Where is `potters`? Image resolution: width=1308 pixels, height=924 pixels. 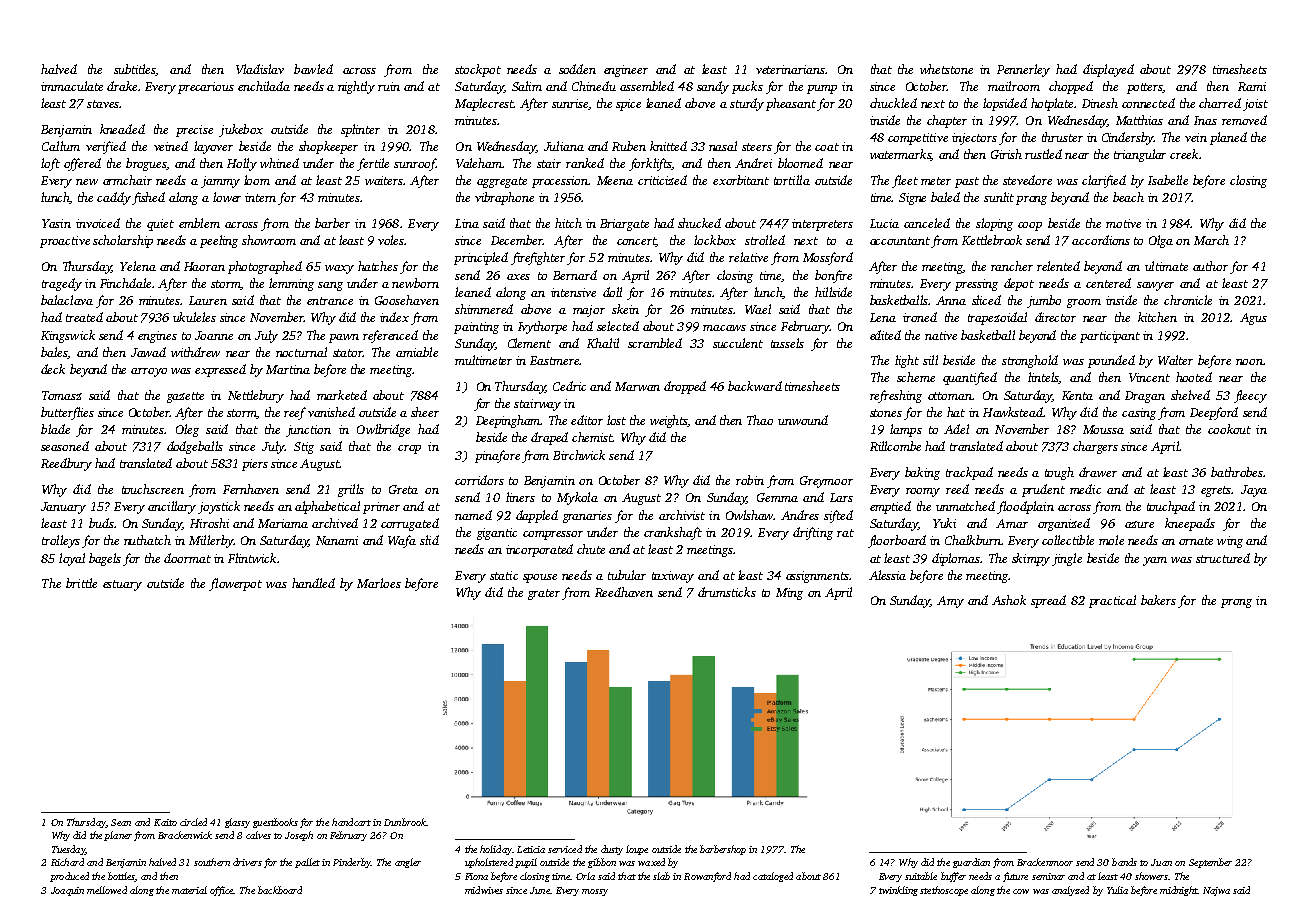
potters is located at coordinates (1145, 88).
